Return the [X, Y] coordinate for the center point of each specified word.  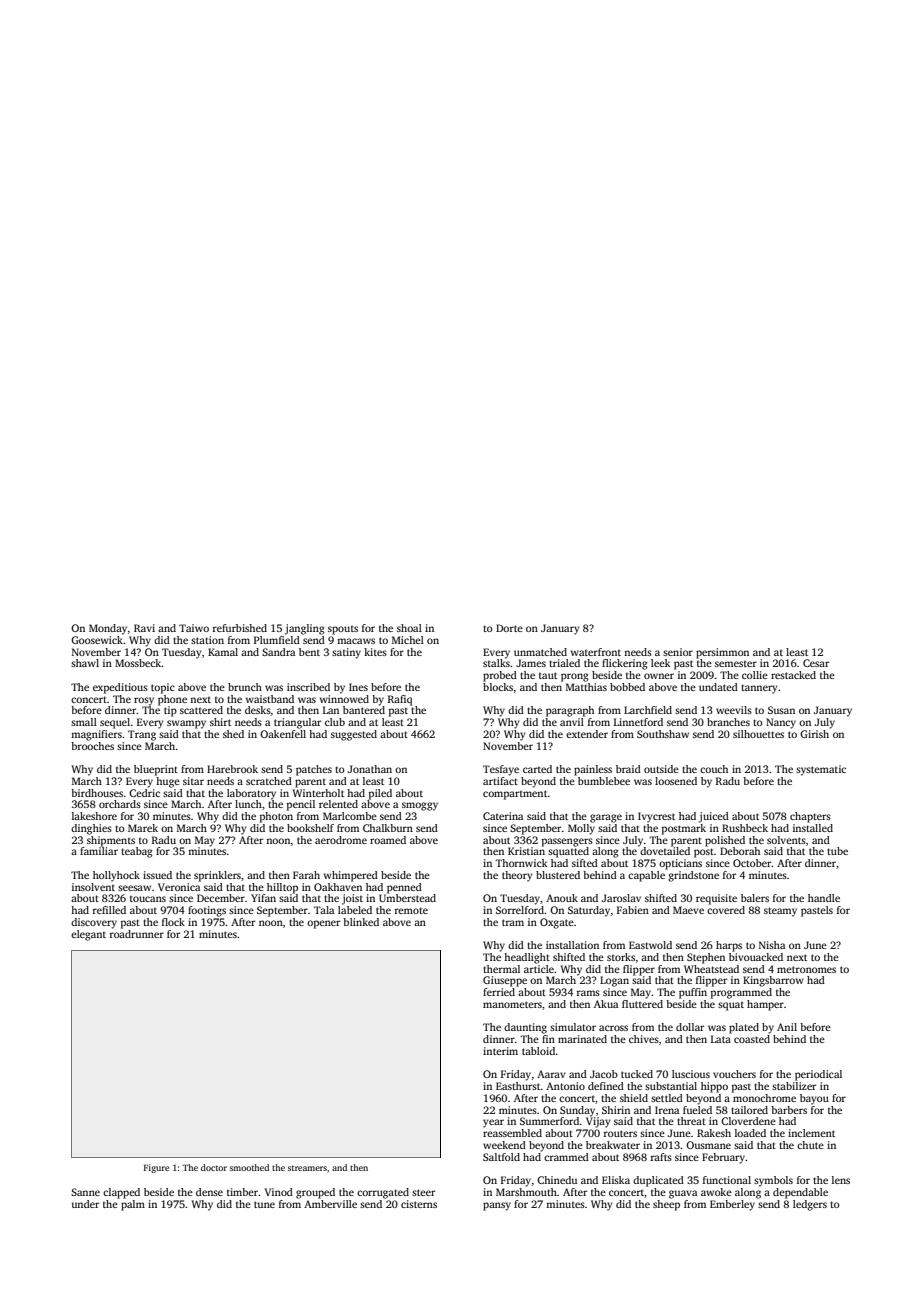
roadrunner [137, 934]
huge [168, 782]
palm [133, 1205]
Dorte [509, 628]
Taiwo [194, 628]
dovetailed [665, 851]
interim [500, 1051]
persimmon [722, 653]
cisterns [419, 1204]
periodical [818, 1075]
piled [380, 794]
